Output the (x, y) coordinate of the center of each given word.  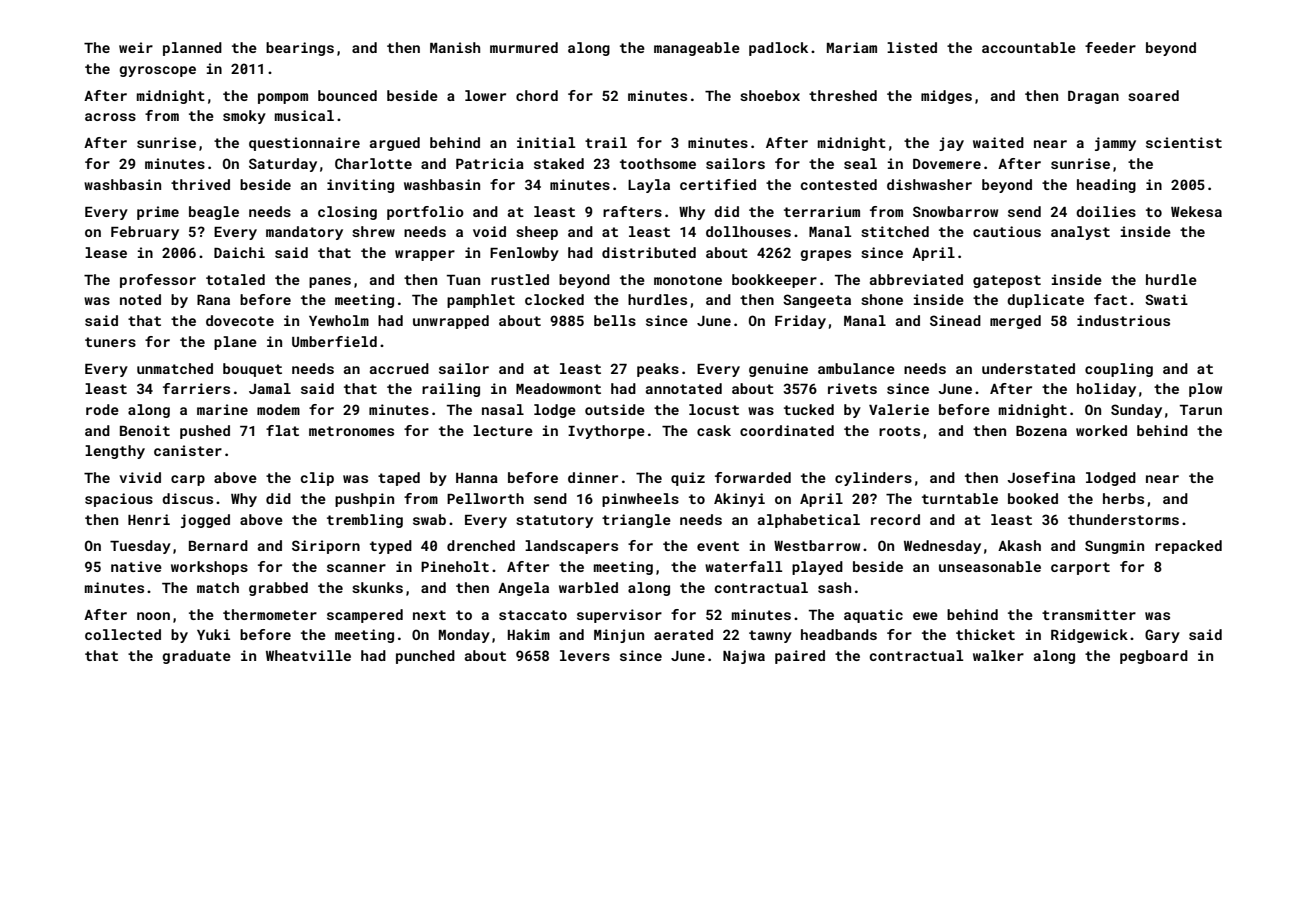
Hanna (477, 478)
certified (718, 184)
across (110, 117)
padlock (778, 49)
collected (123, 634)
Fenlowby (524, 254)
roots (899, 431)
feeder (1110, 47)
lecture (503, 430)
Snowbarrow (955, 211)
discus (187, 498)
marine (222, 409)
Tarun (1201, 410)
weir (136, 47)
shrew (373, 231)
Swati (1166, 299)
